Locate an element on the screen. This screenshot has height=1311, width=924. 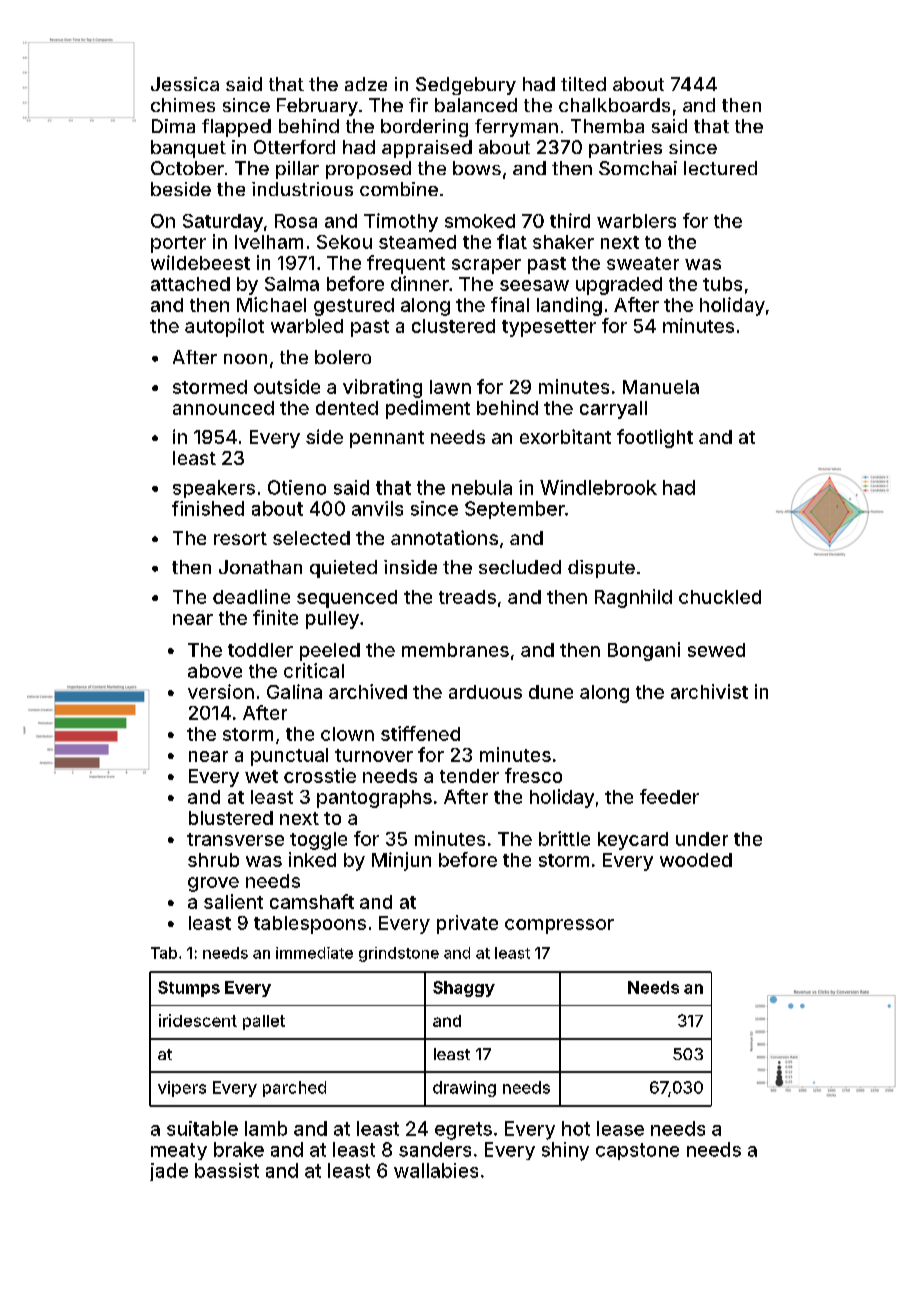
grindstone is located at coordinates (399, 954).
